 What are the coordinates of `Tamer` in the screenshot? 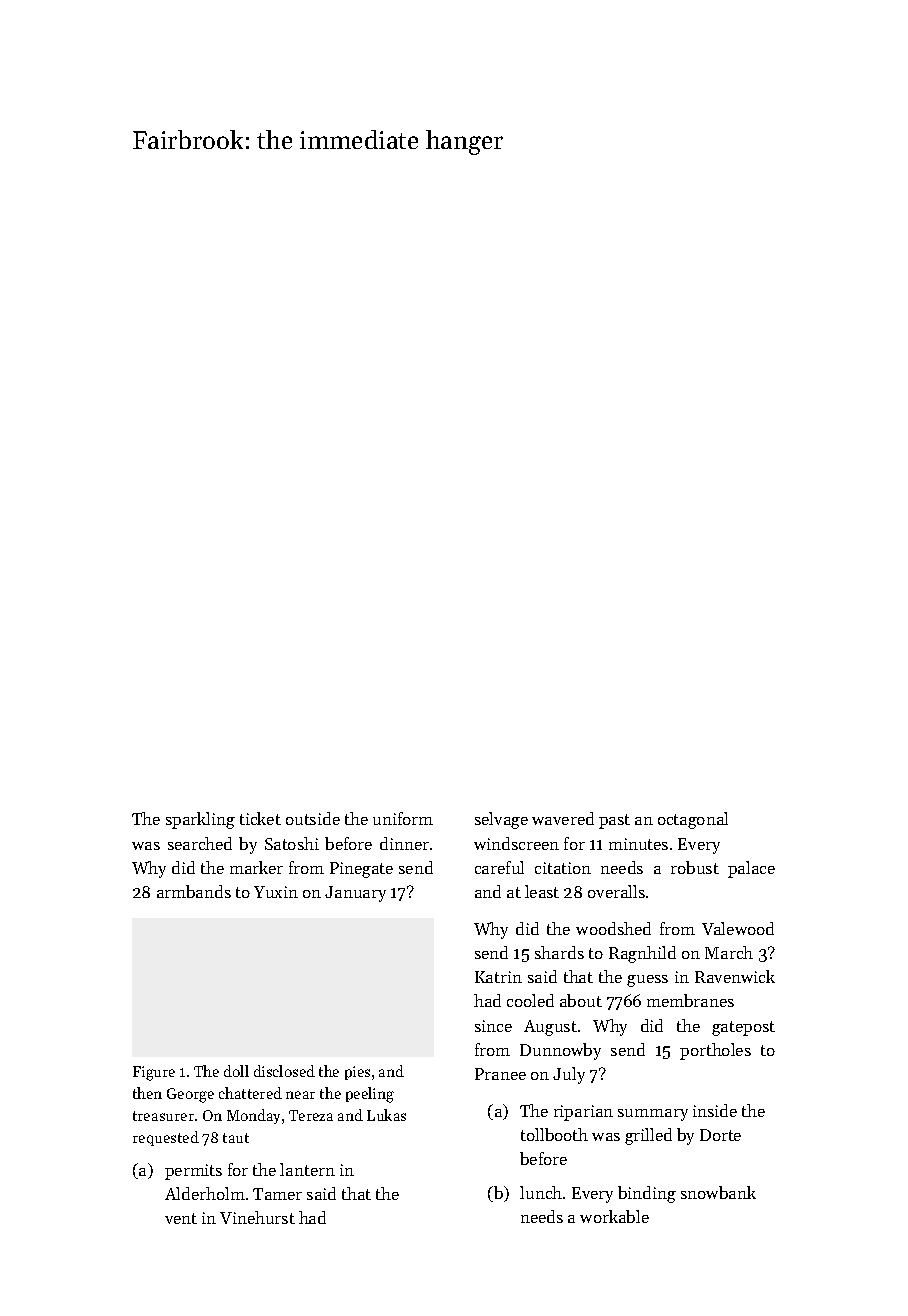 It's located at (277, 1194).
